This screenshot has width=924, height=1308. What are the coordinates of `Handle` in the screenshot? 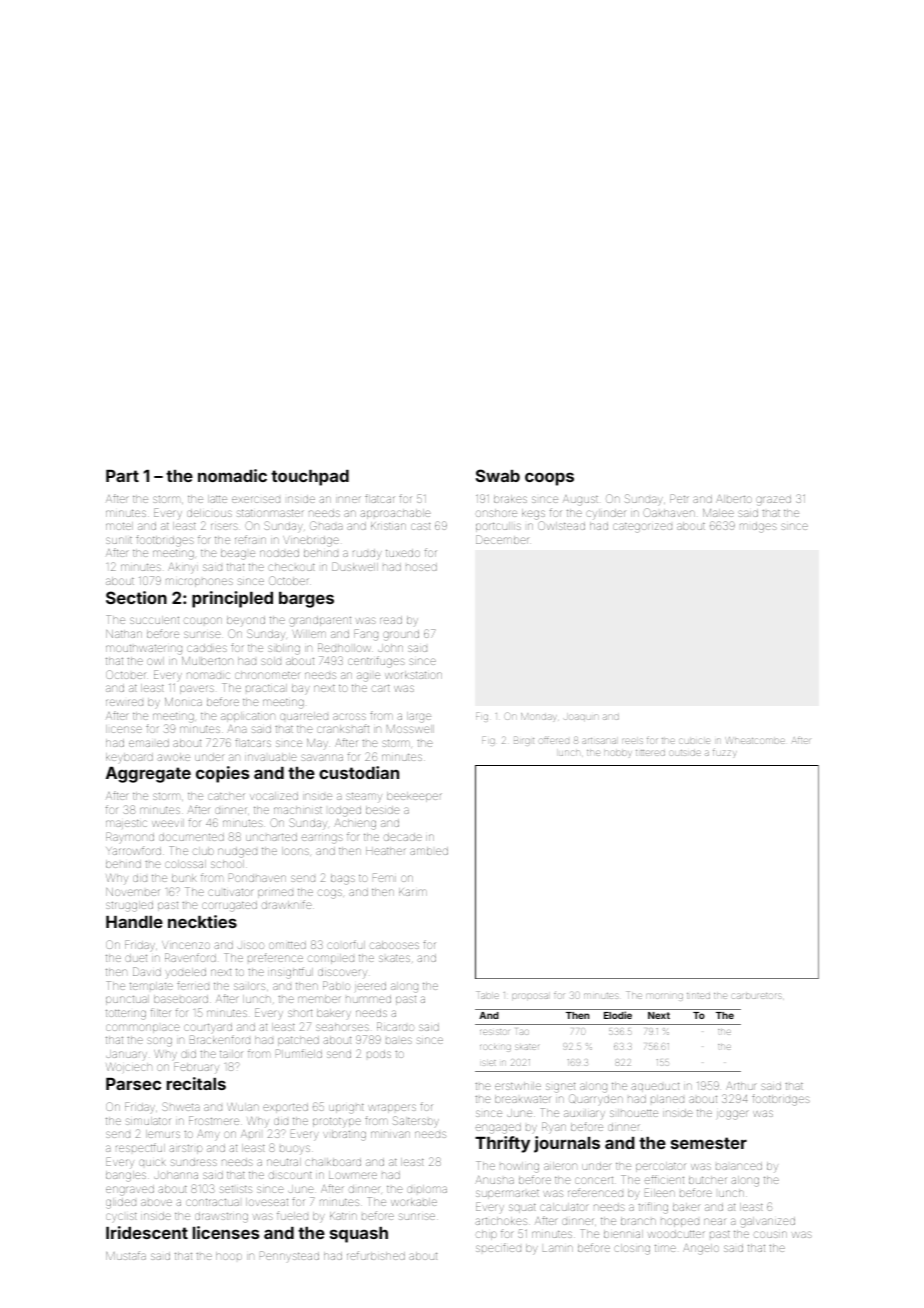 It's located at (134, 922).
